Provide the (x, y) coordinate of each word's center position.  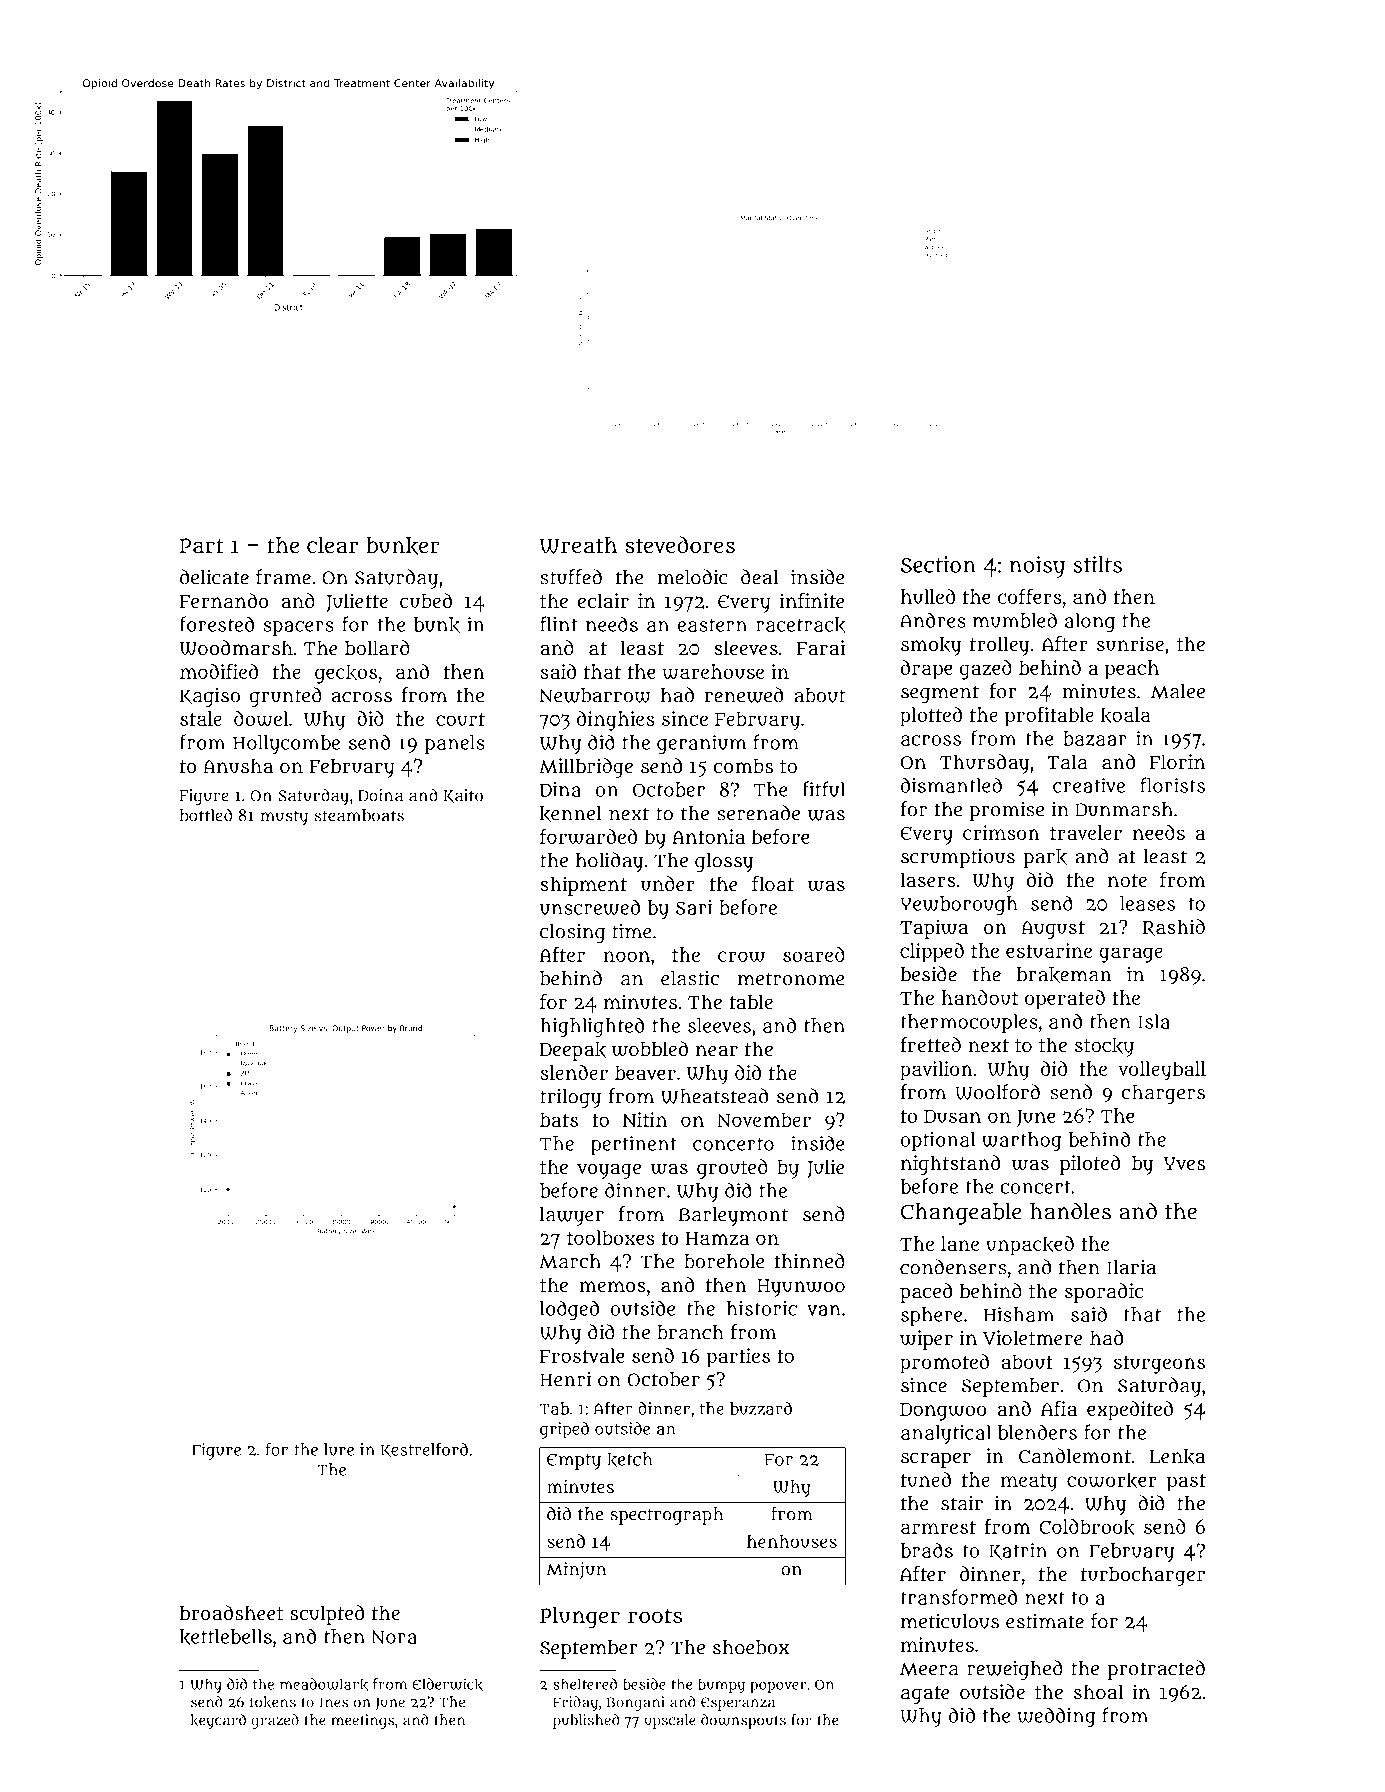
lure (339, 1449)
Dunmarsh (1124, 809)
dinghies (616, 721)
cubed (426, 600)
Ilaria (1131, 1267)
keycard (218, 1721)
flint (559, 624)
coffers (1030, 596)
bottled (206, 815)
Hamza (717, 1238)
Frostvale (582, 1355)
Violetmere (1033, 1338)
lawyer (572, 1216)
